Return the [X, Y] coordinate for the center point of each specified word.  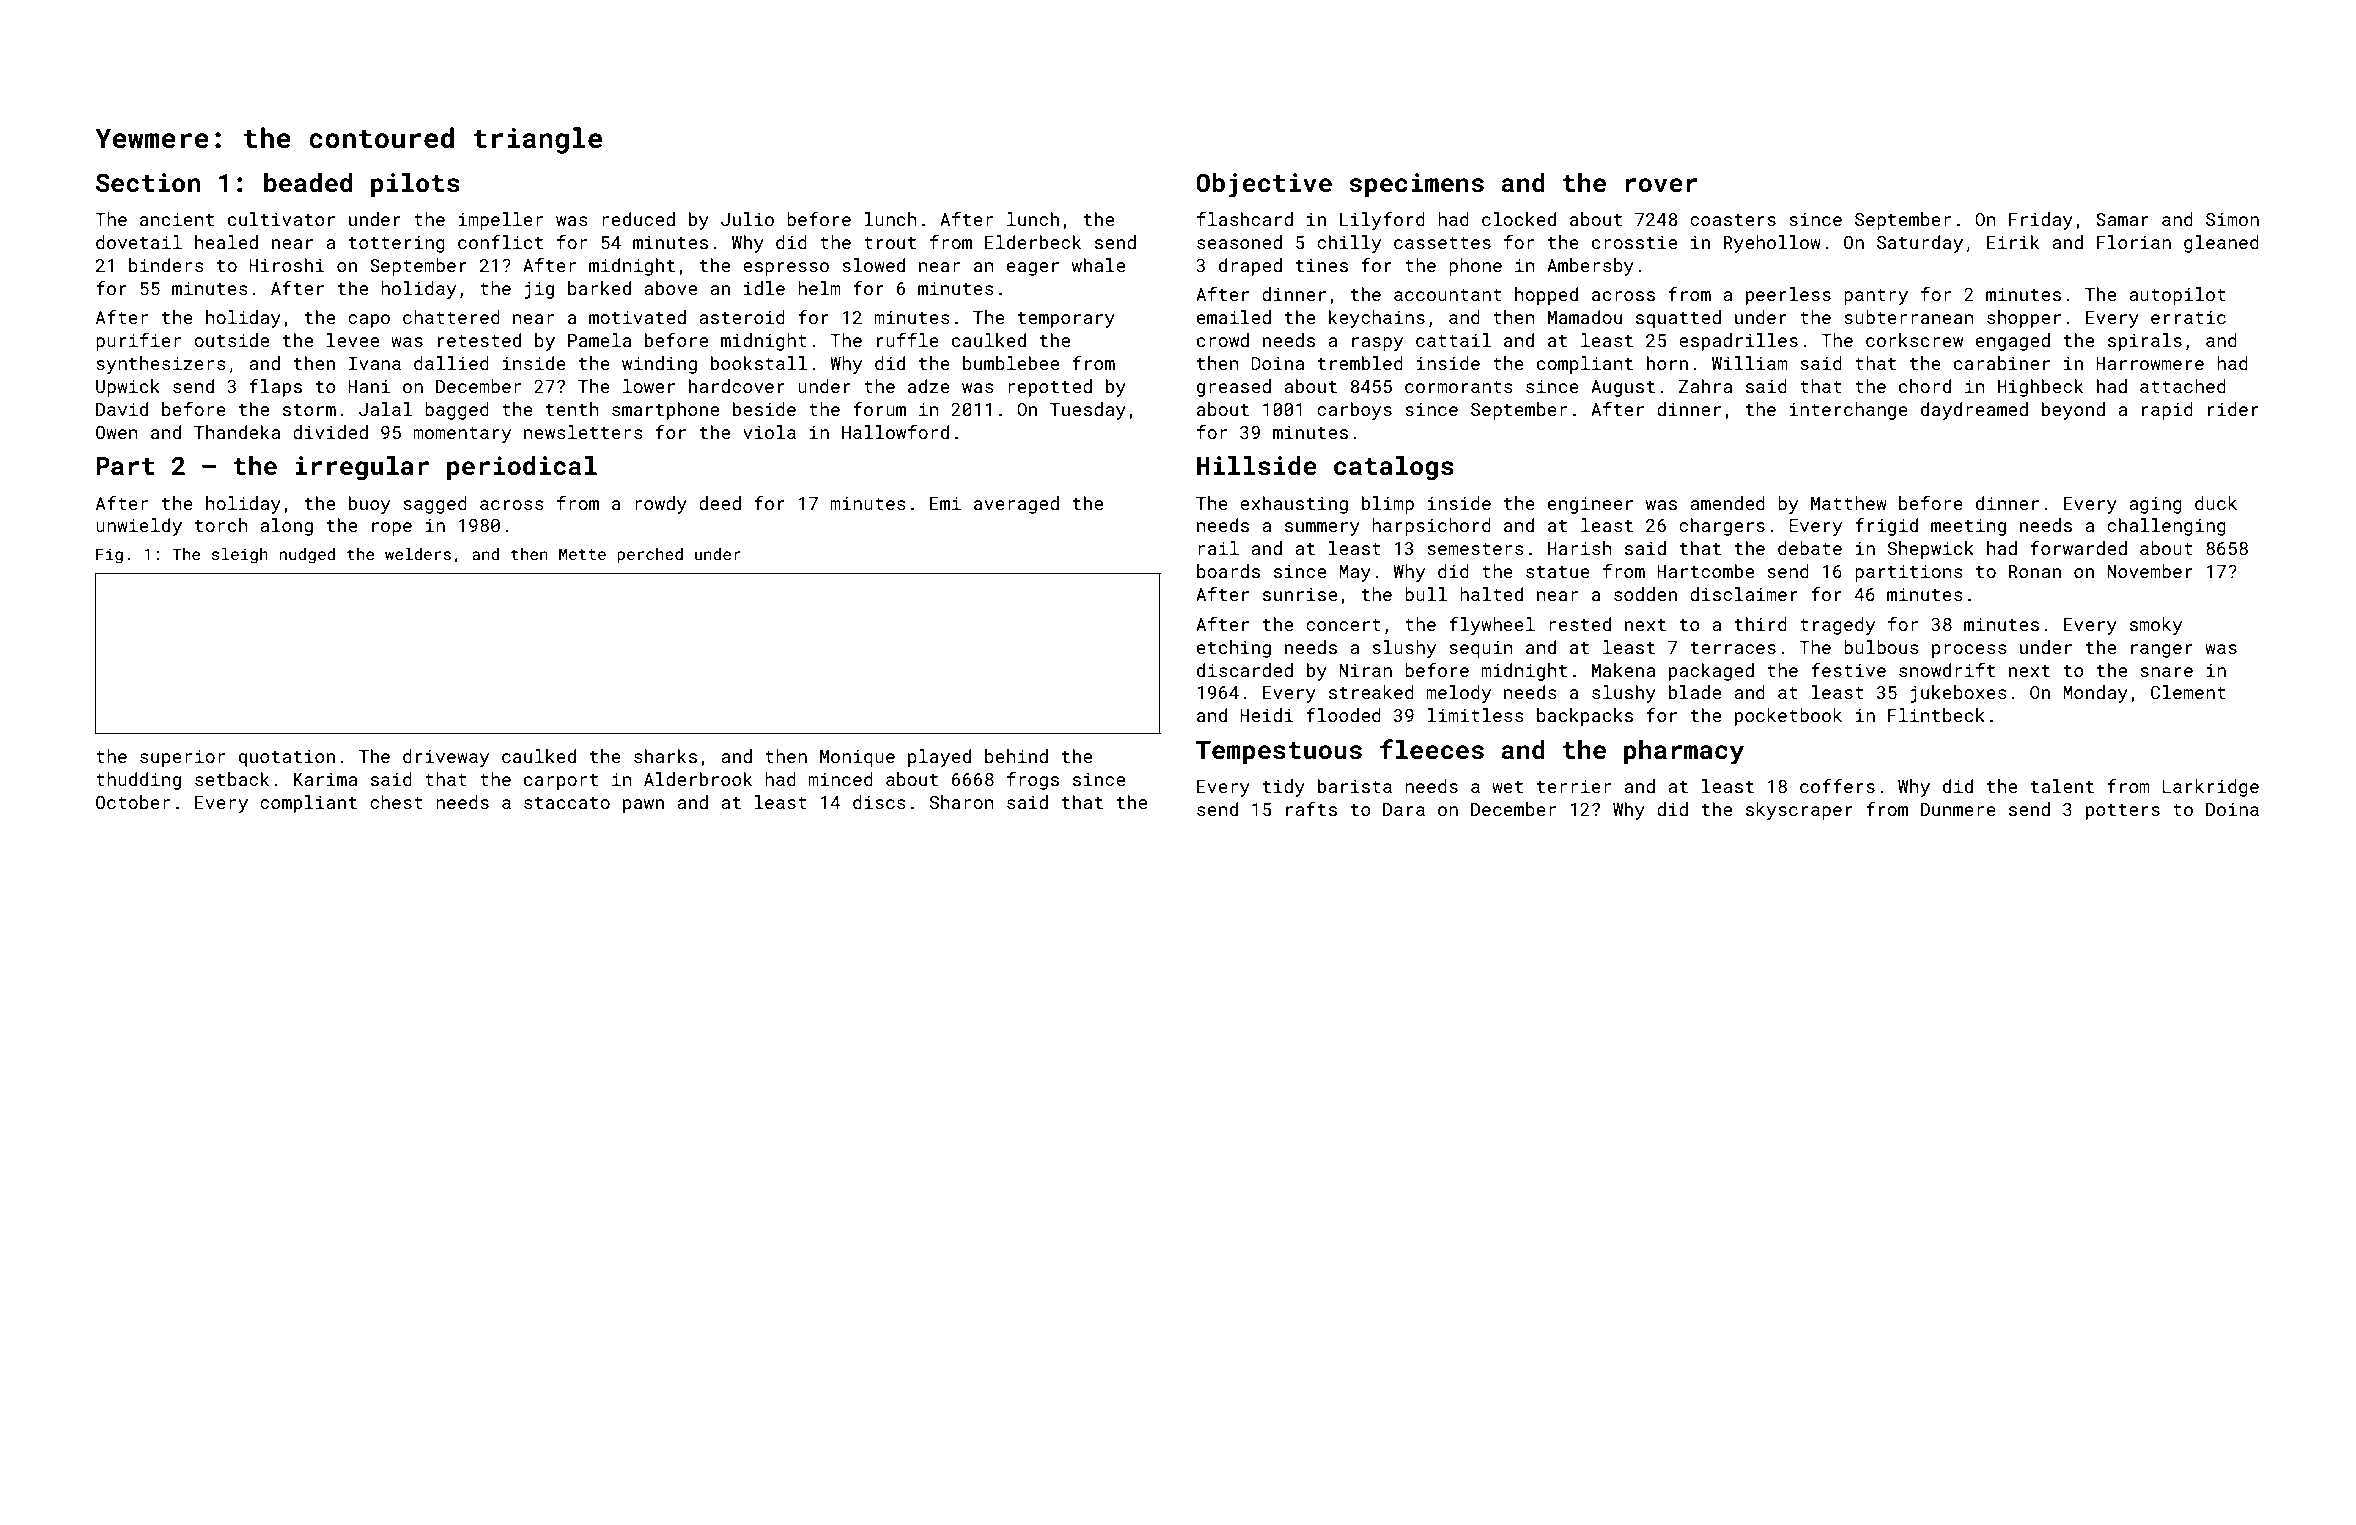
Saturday [1920, 244]
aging [2155, 505]
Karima [325, 779]
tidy [1283, 788]
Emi [945, 503]
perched [650, 556]
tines [1321, 265]
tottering [396, 244]
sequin [1481, 649]
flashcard [1245, 219]
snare [2166, 672]
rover [1661, 185]
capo [369, 321]
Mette [582, 554]
